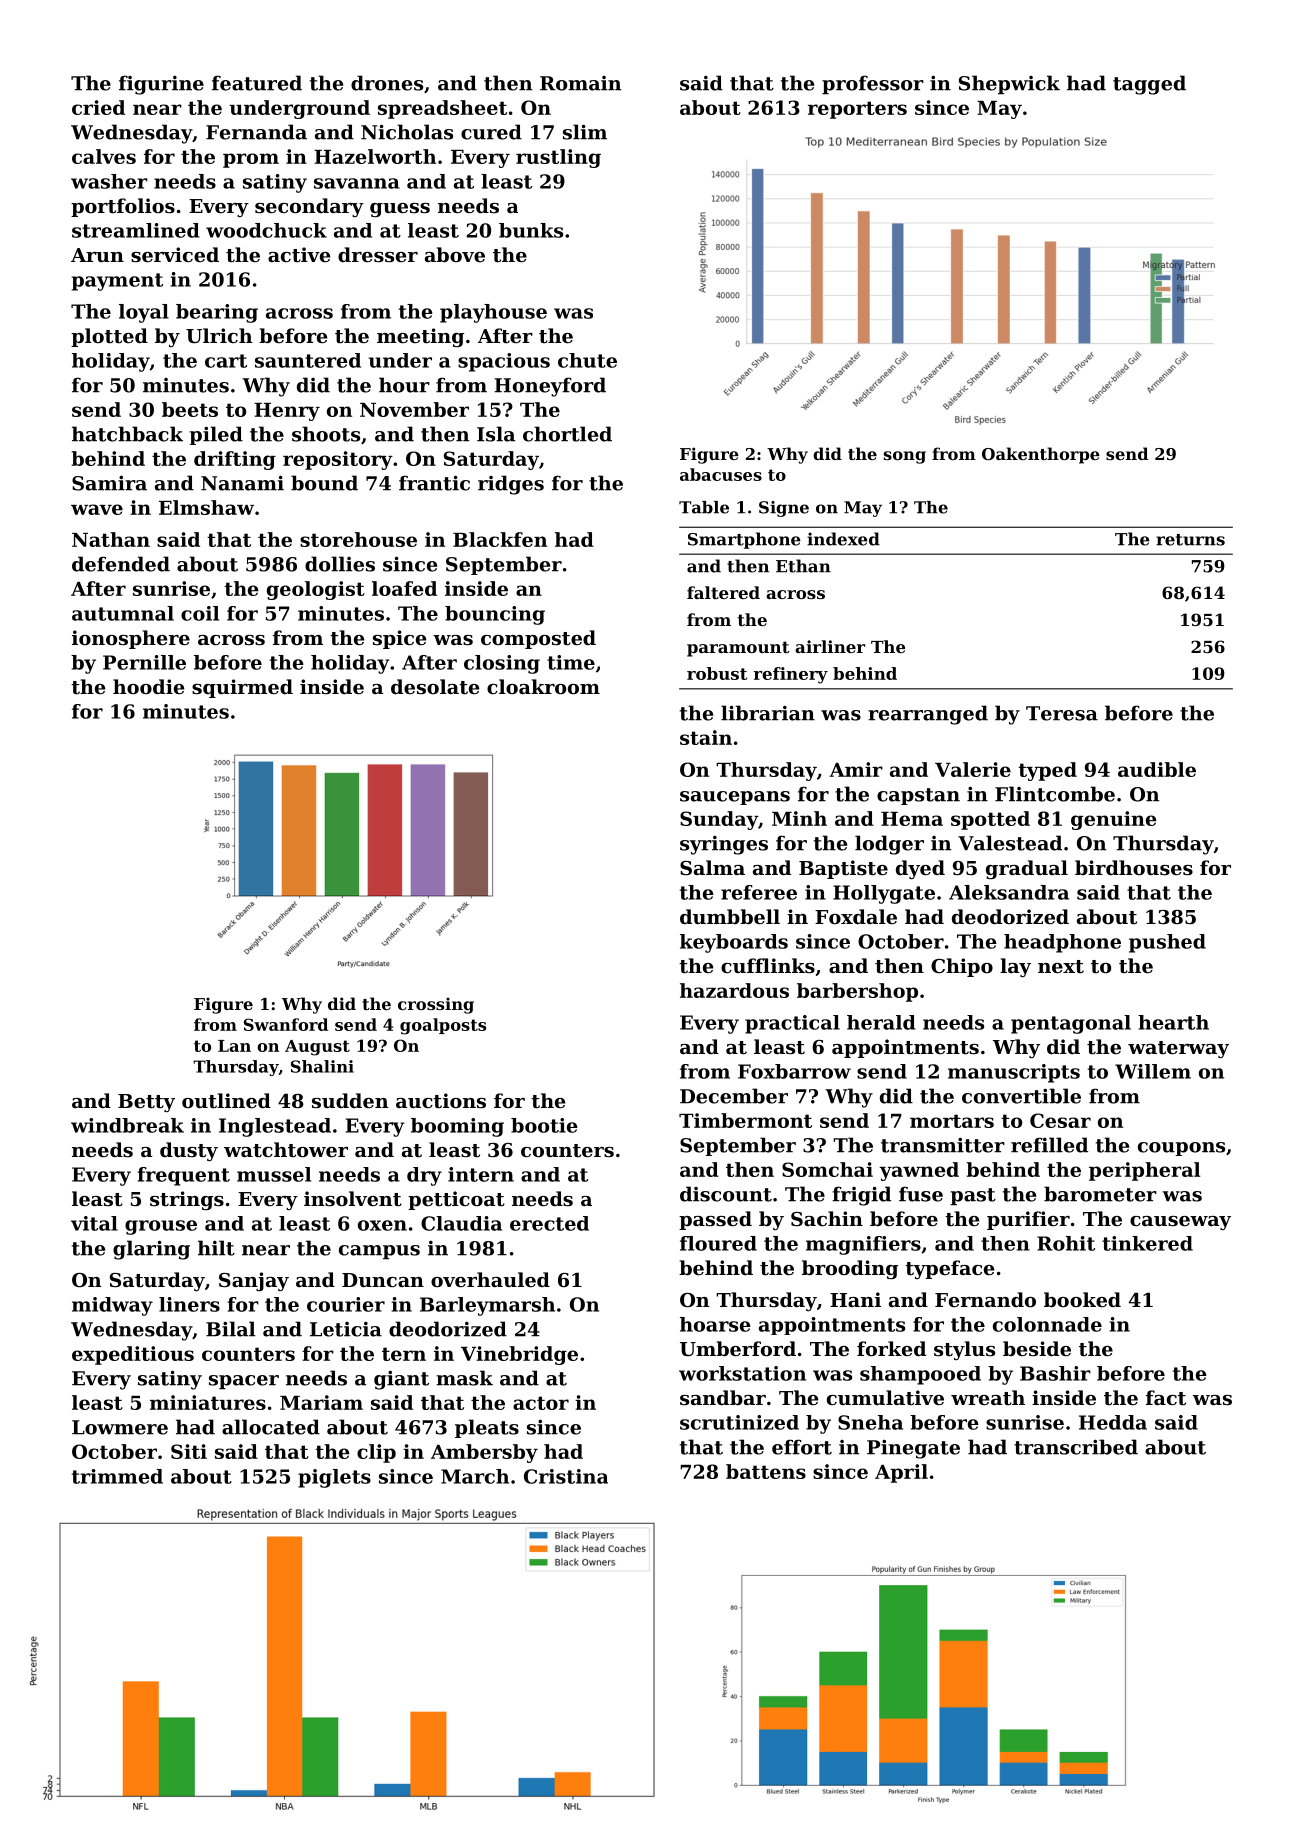 Image resolution: width=1304 pixels, height=1845 pixels. What do you see at coordinates (928, 715) in the screenshot?
I see `rearranged` at bounding box center [928, 715].
